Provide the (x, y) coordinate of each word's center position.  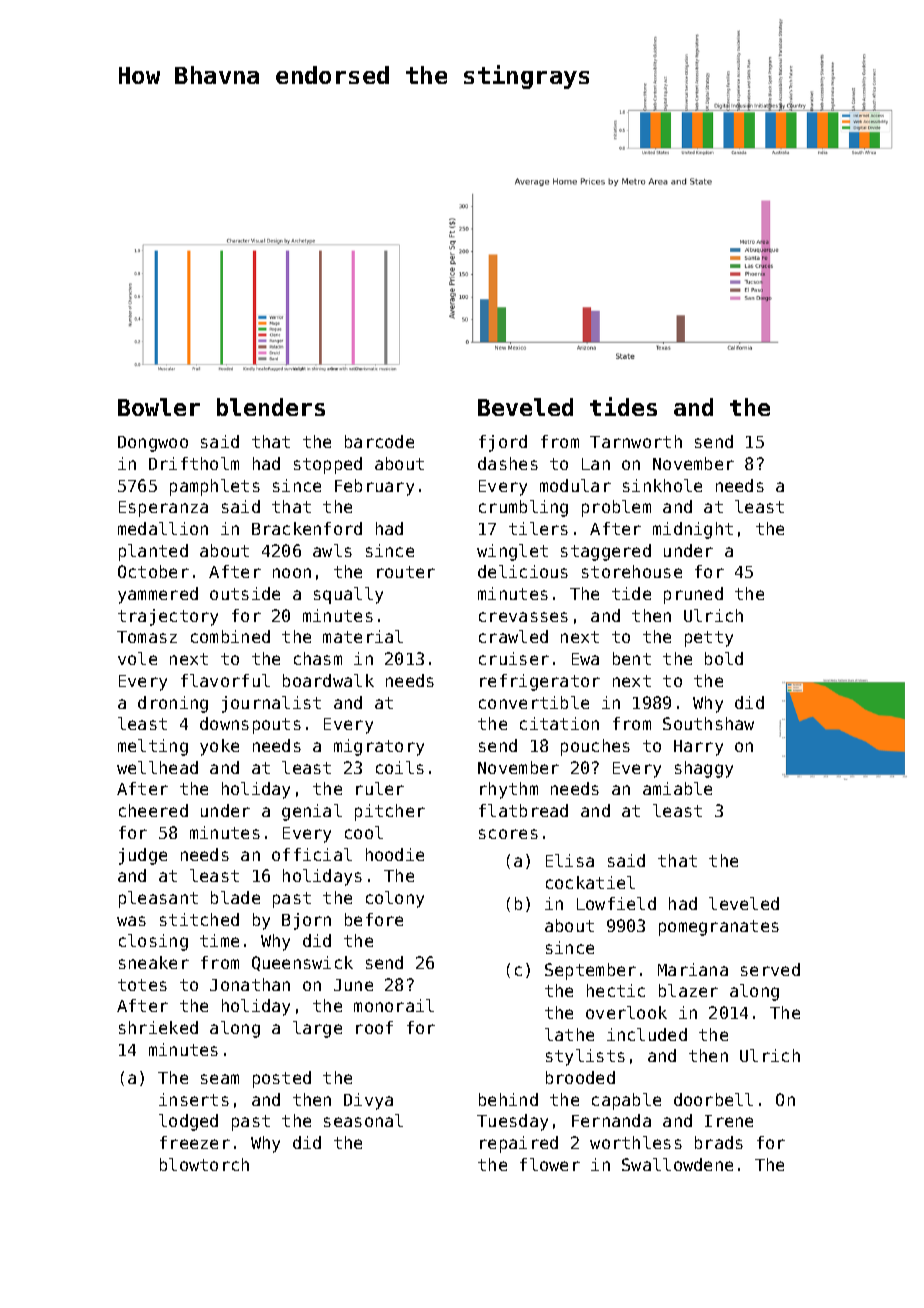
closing (153, 942)
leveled (744, 903)
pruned (693, 595)
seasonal (363, 1120)
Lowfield (616, 903)
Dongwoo (153, 444)
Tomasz (147, 637)
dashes (508, 463)
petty (709, 639)
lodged (188, 1122)
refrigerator (540, 682)
